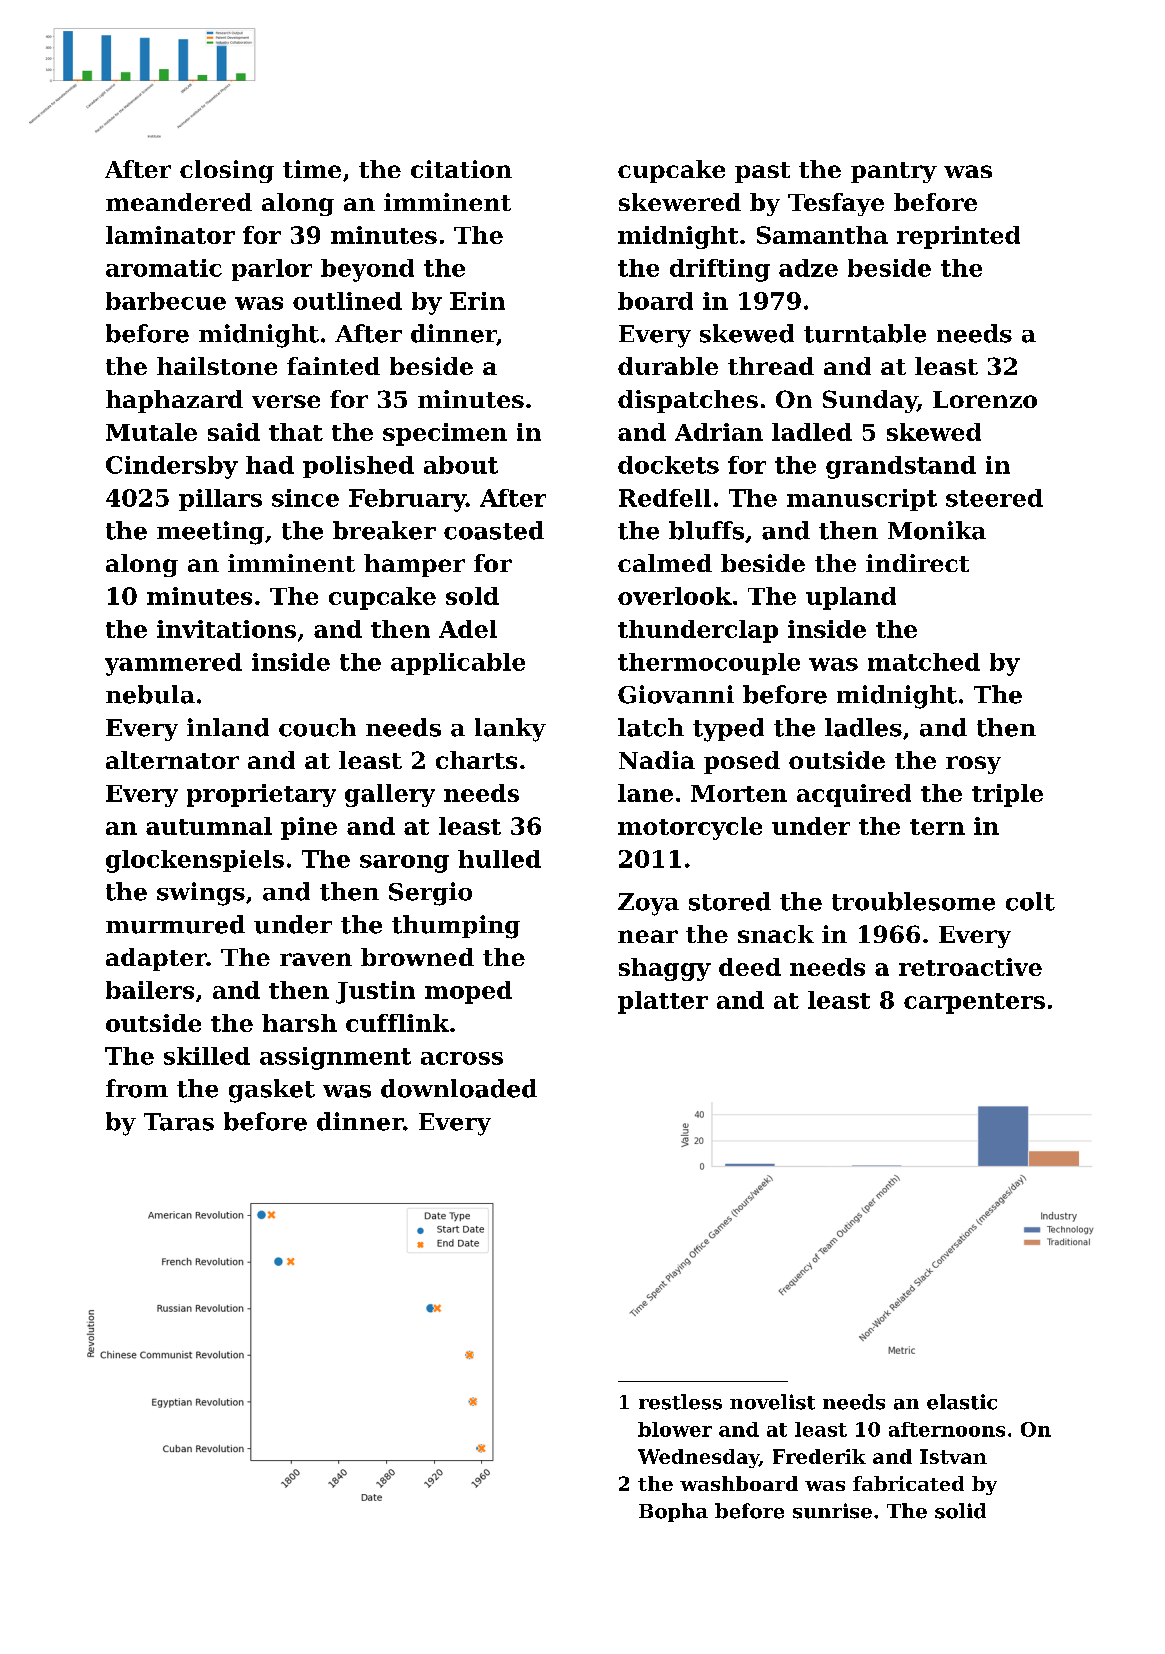 The height and width of the page is (1654, 1165). I want to click on blower, so click(675, 1429).
